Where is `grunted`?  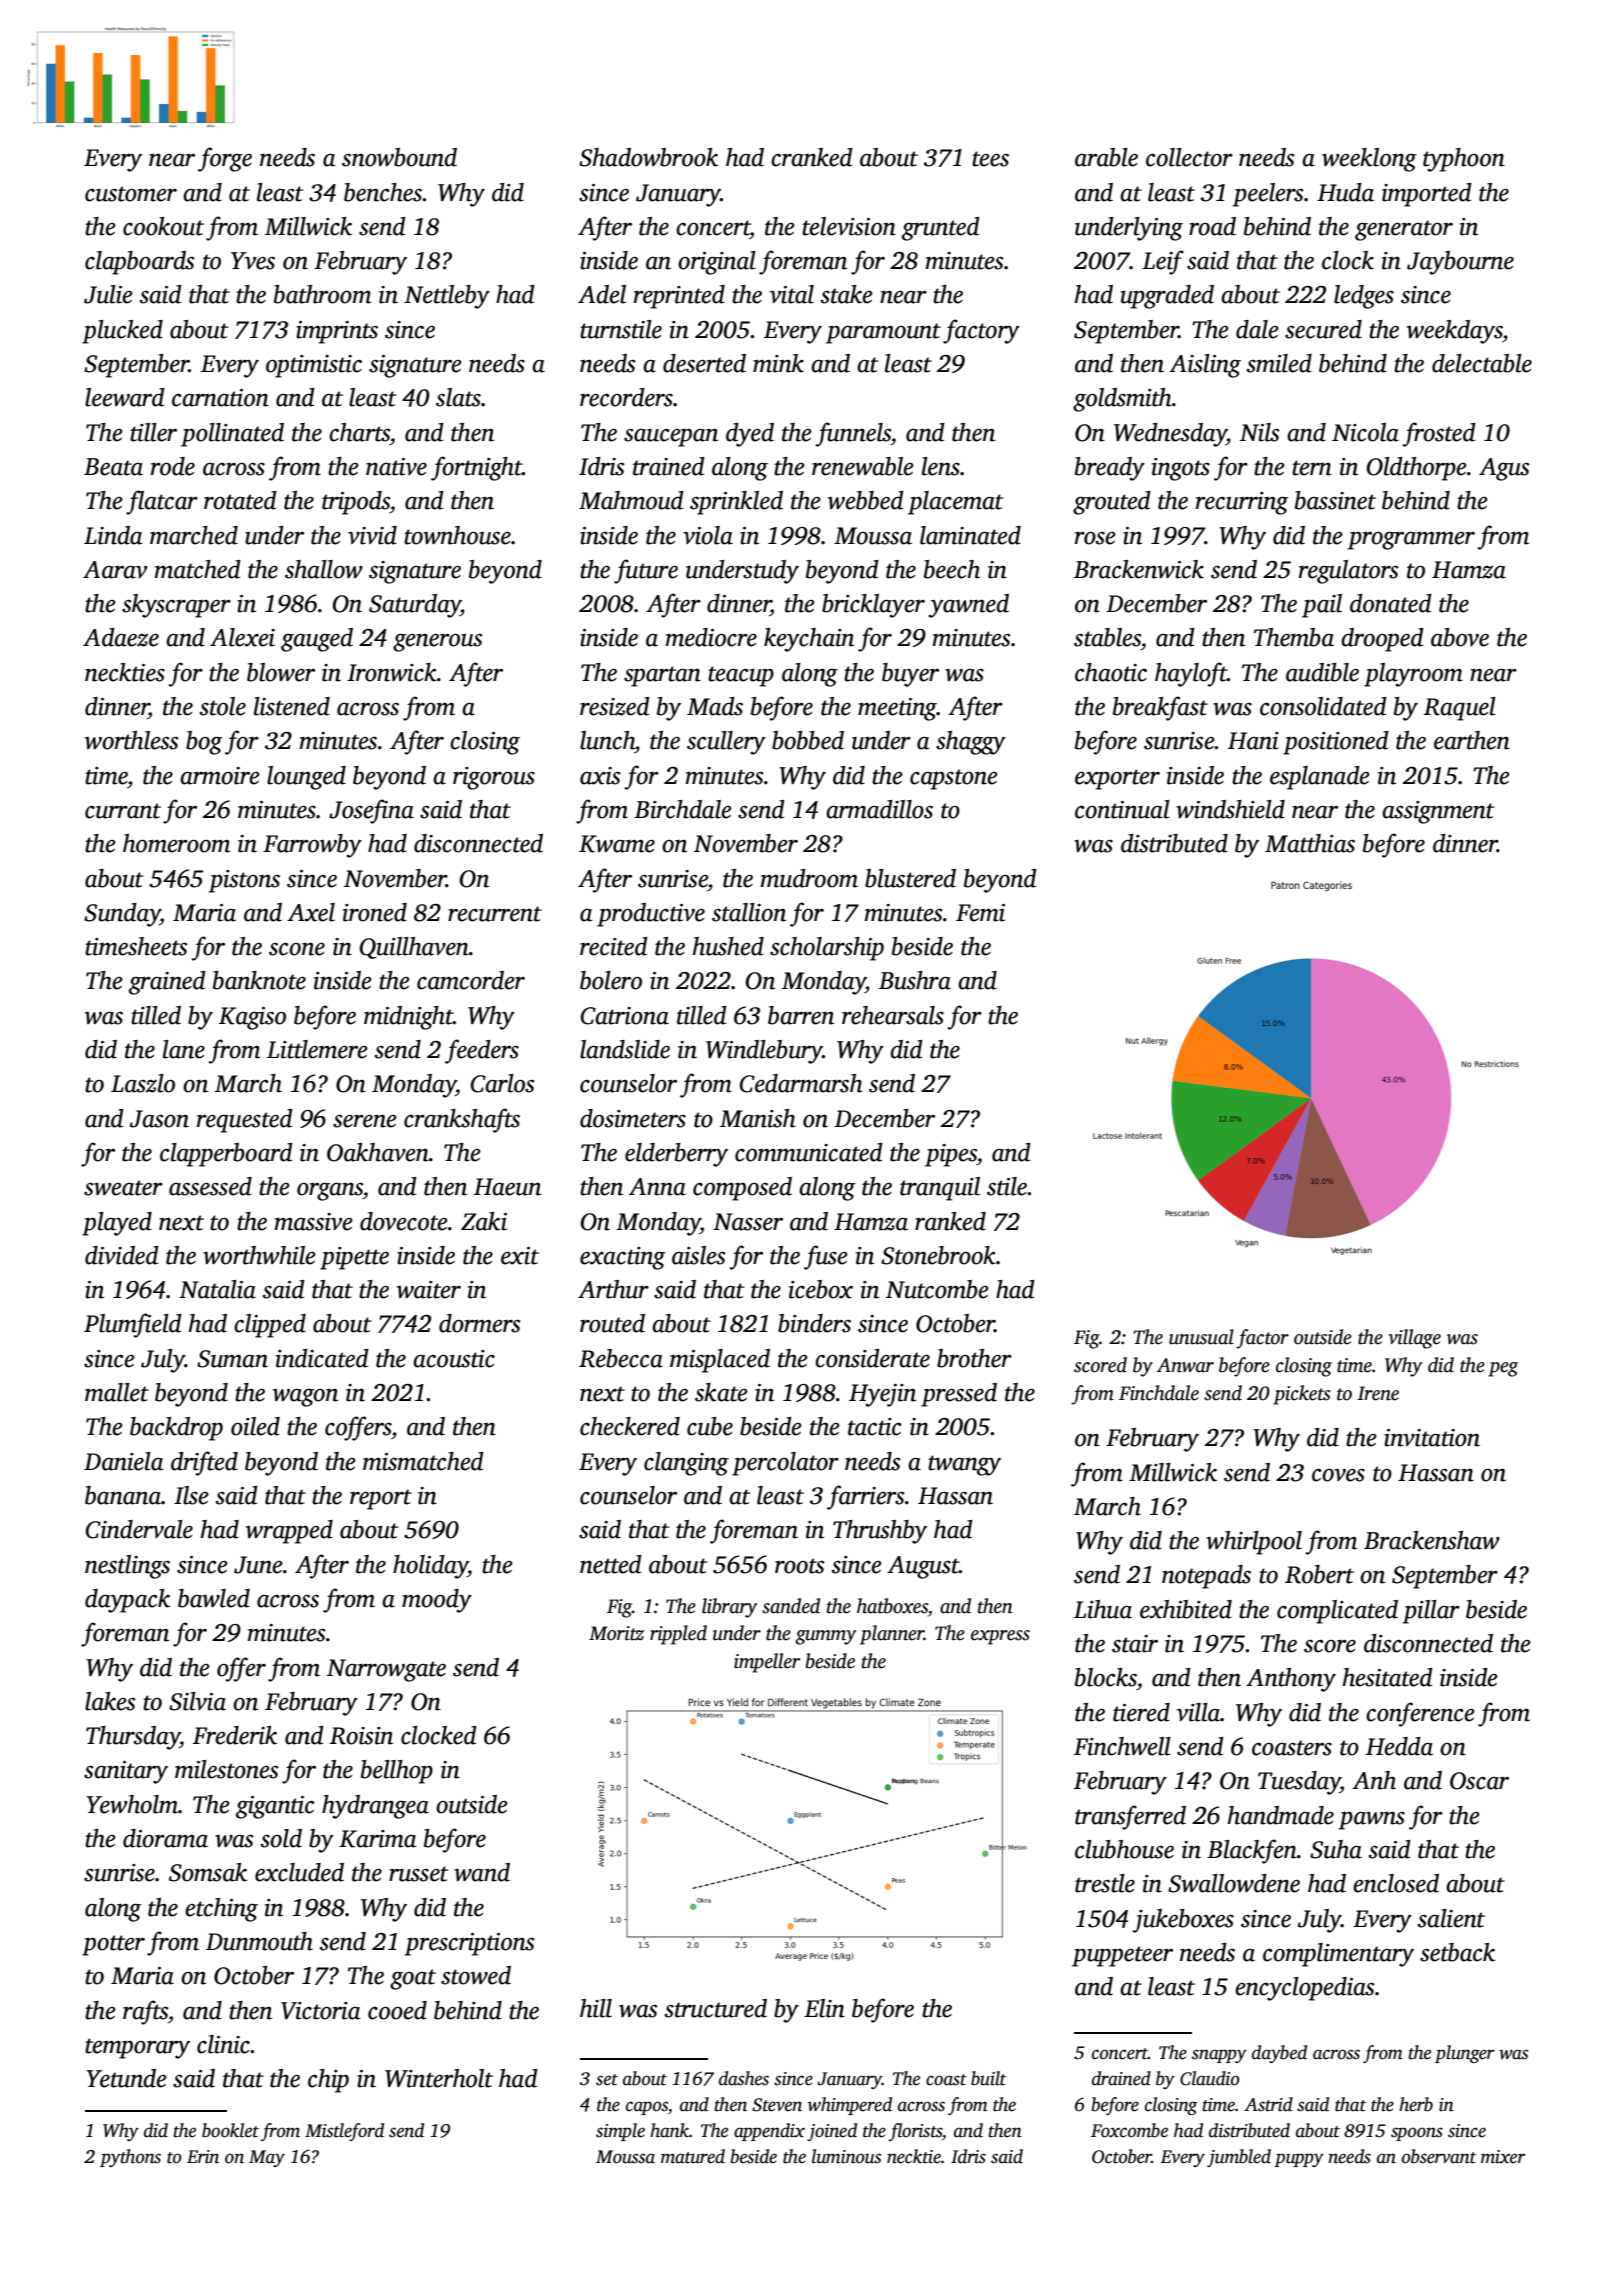
grunted is located at coordinates (941, 229).
